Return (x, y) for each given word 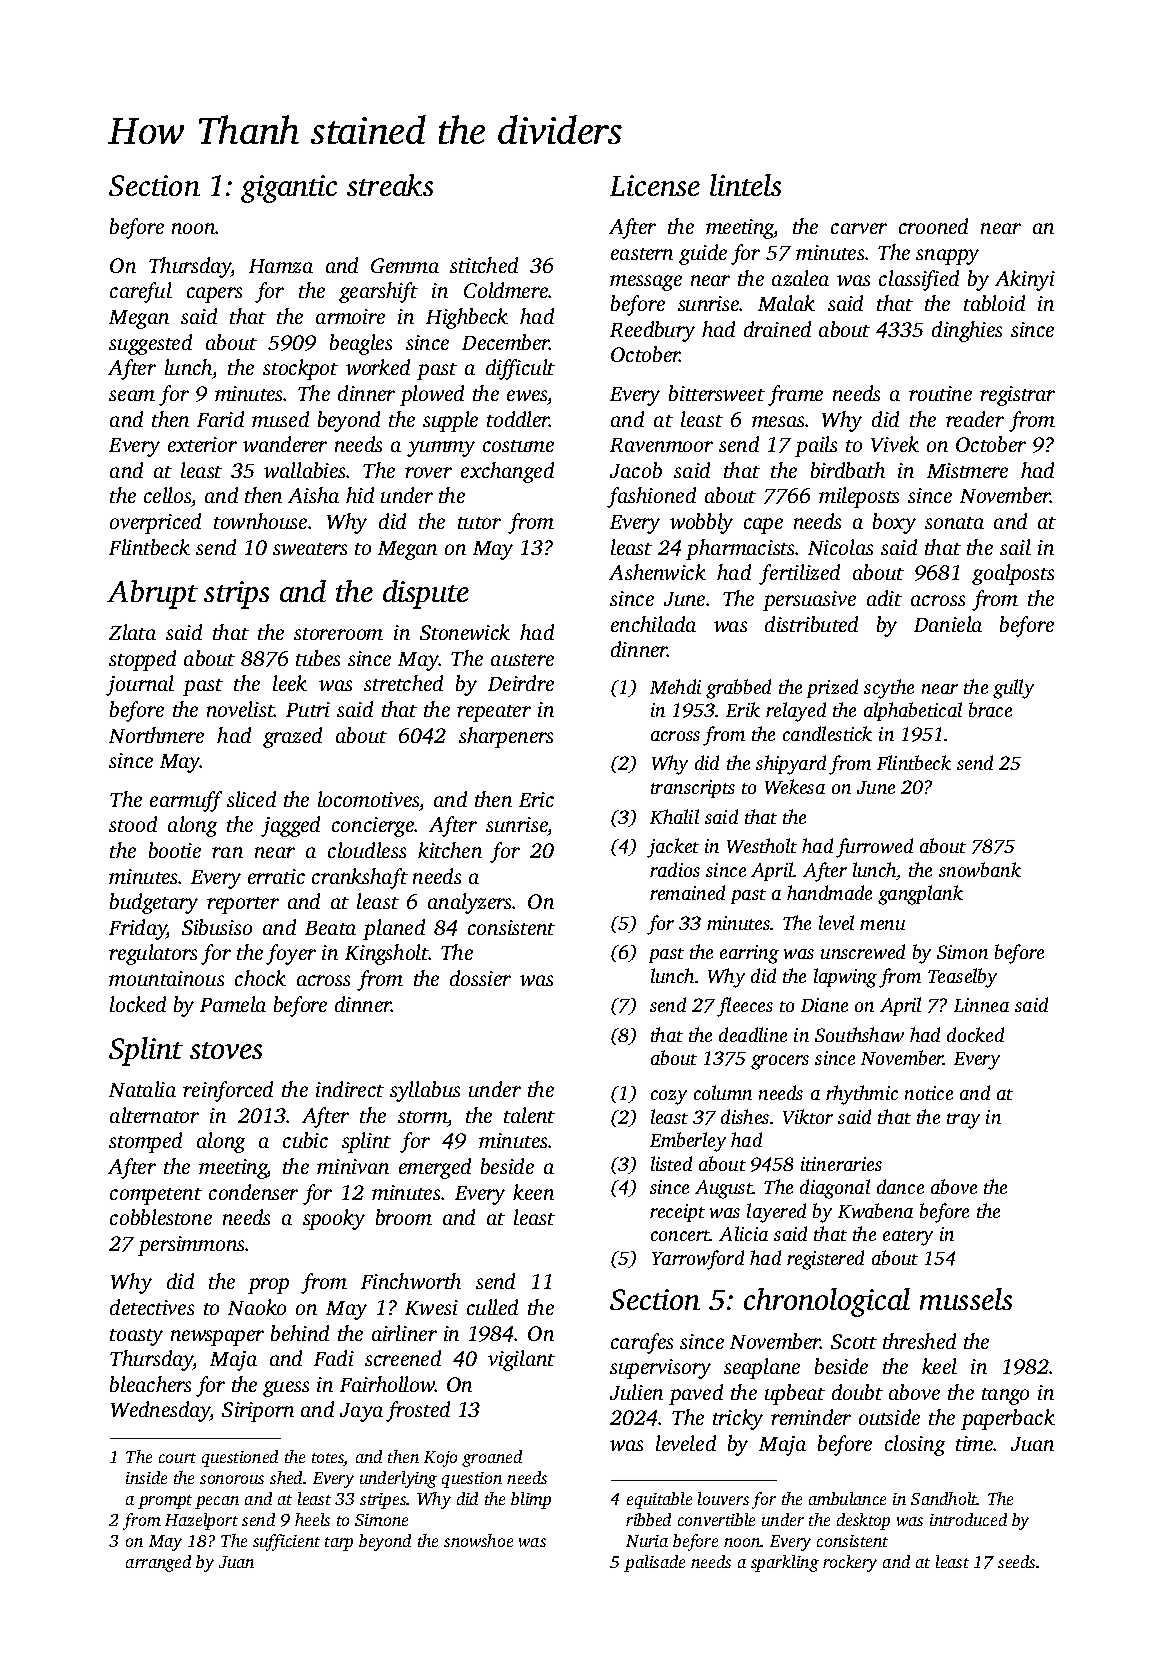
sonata (954, 523)
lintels (745, 185)
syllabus (425, 1091)
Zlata (132, 632)
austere (522, 660)
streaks (390, 185)
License (655, 185)
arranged (158, 1563)
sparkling (785, 1563)
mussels (966, 1299)
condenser (253, 1192)
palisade (654, 1563)
